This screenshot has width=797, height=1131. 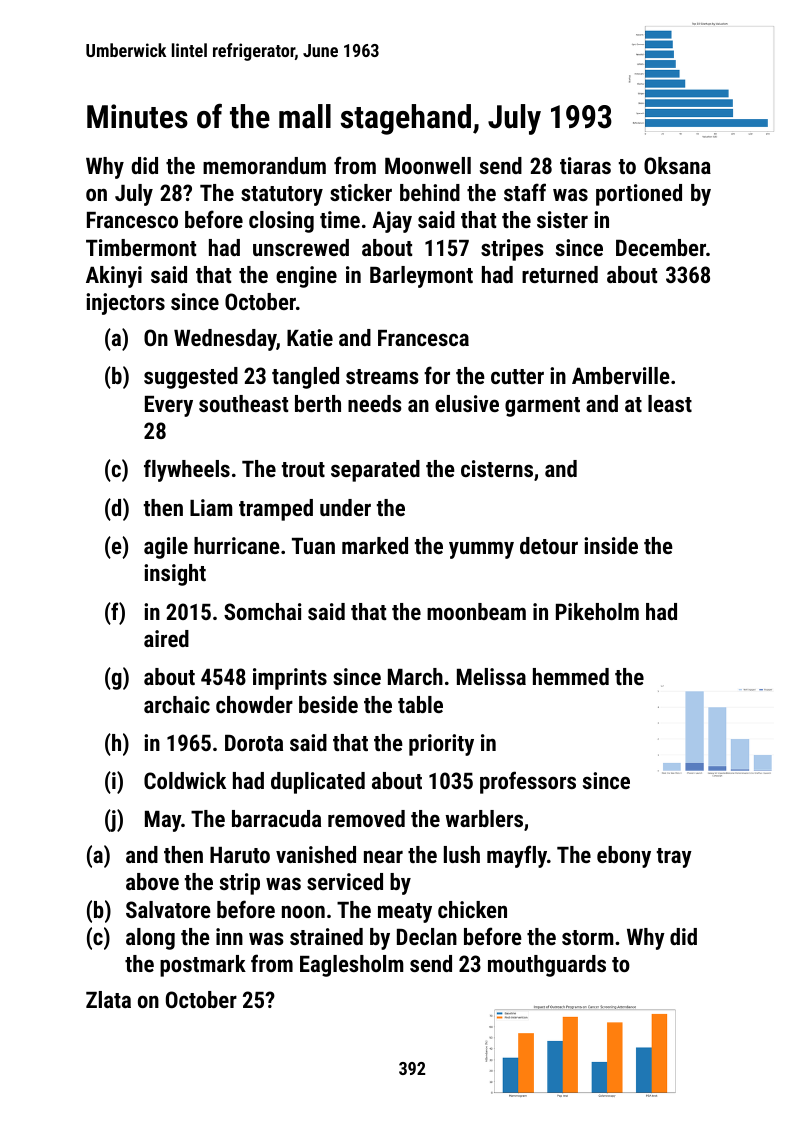 I want to click on least, so click(x=670, y=403).
